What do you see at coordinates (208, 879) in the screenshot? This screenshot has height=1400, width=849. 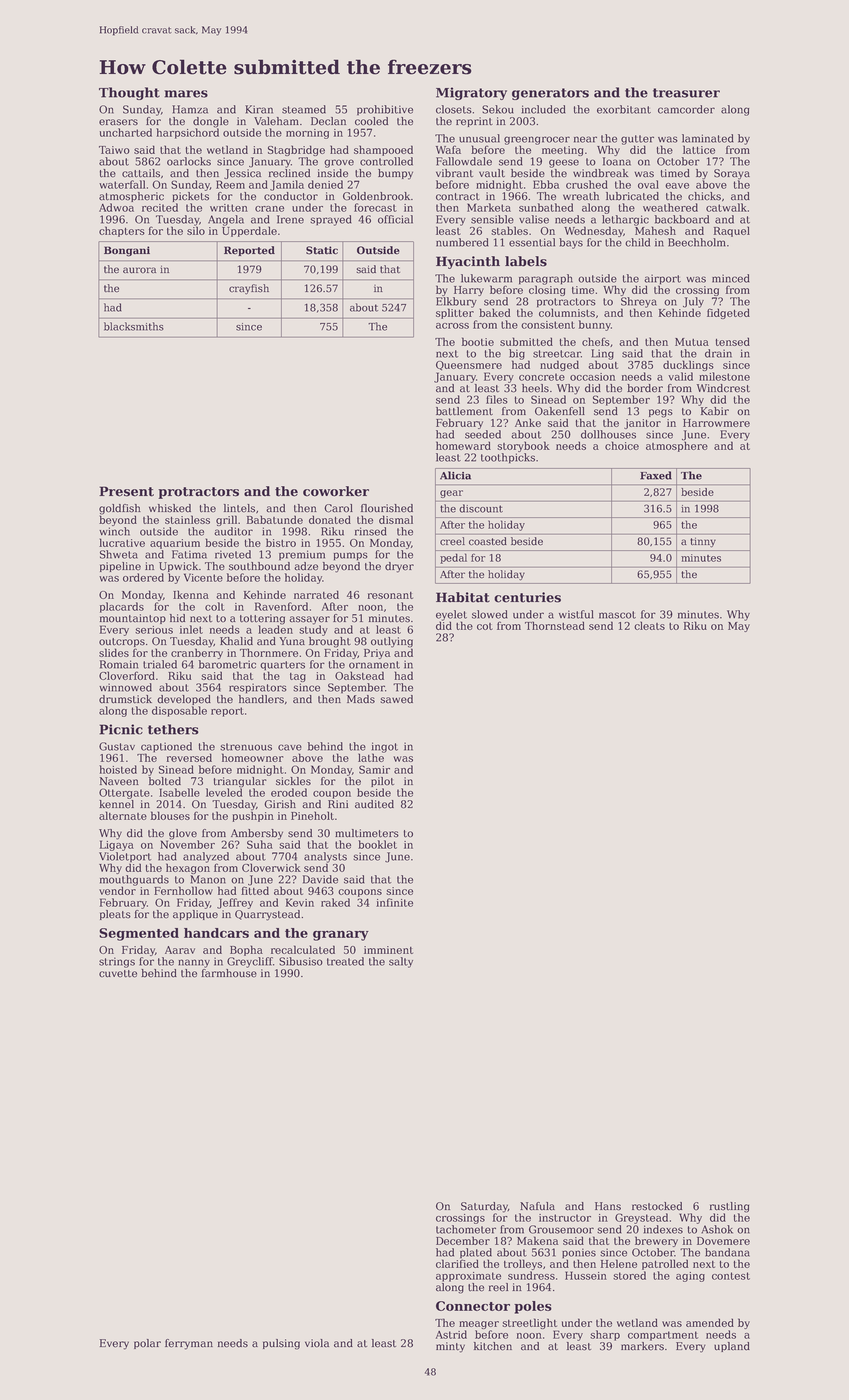 I see `Manon` at bounding box center [208, 879].
